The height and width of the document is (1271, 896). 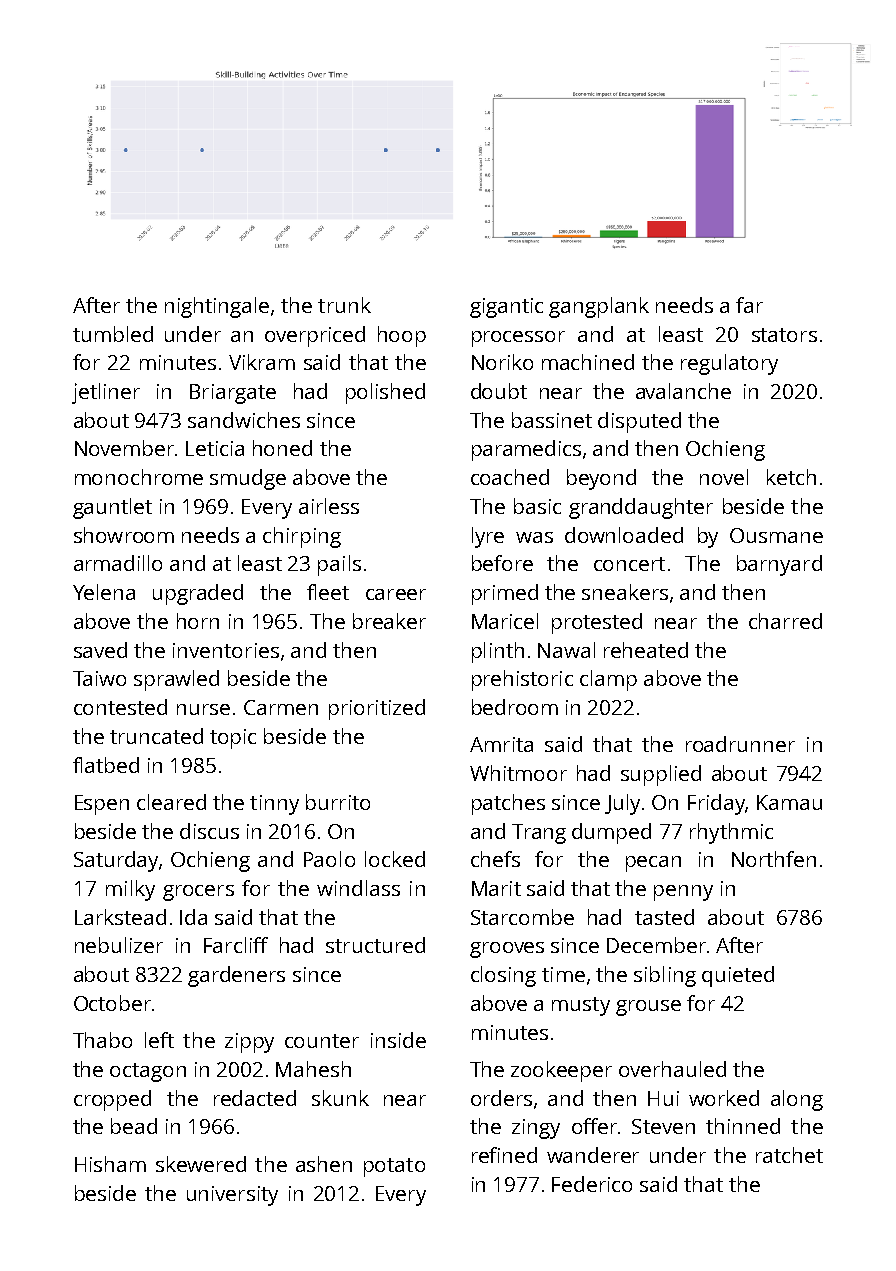 What do you see at coordinates (522, 680) in the document?
I see `prehistoric` at bounding box center [522, 680].
